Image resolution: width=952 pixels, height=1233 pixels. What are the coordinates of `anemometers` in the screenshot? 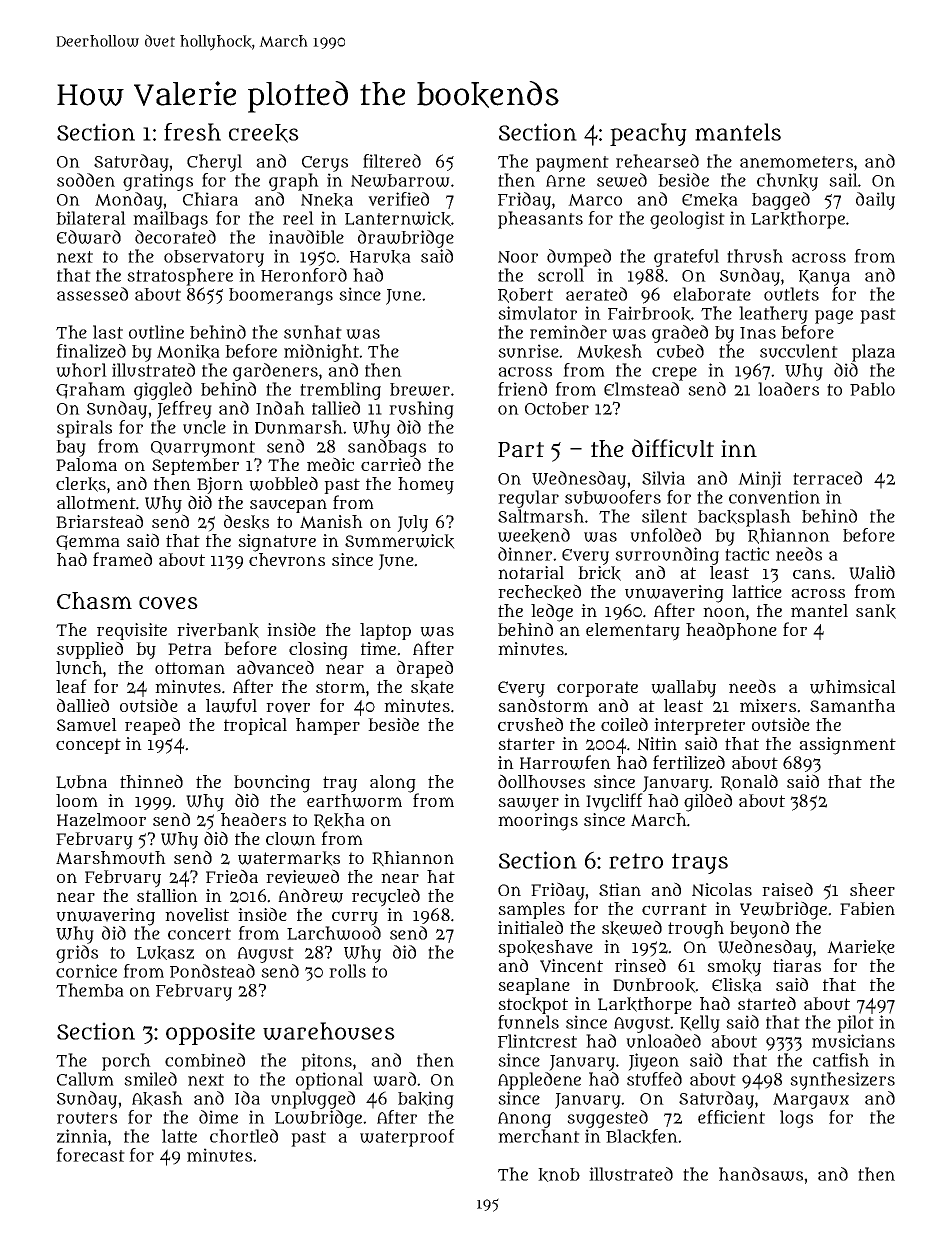 It's located at (796, 162).
